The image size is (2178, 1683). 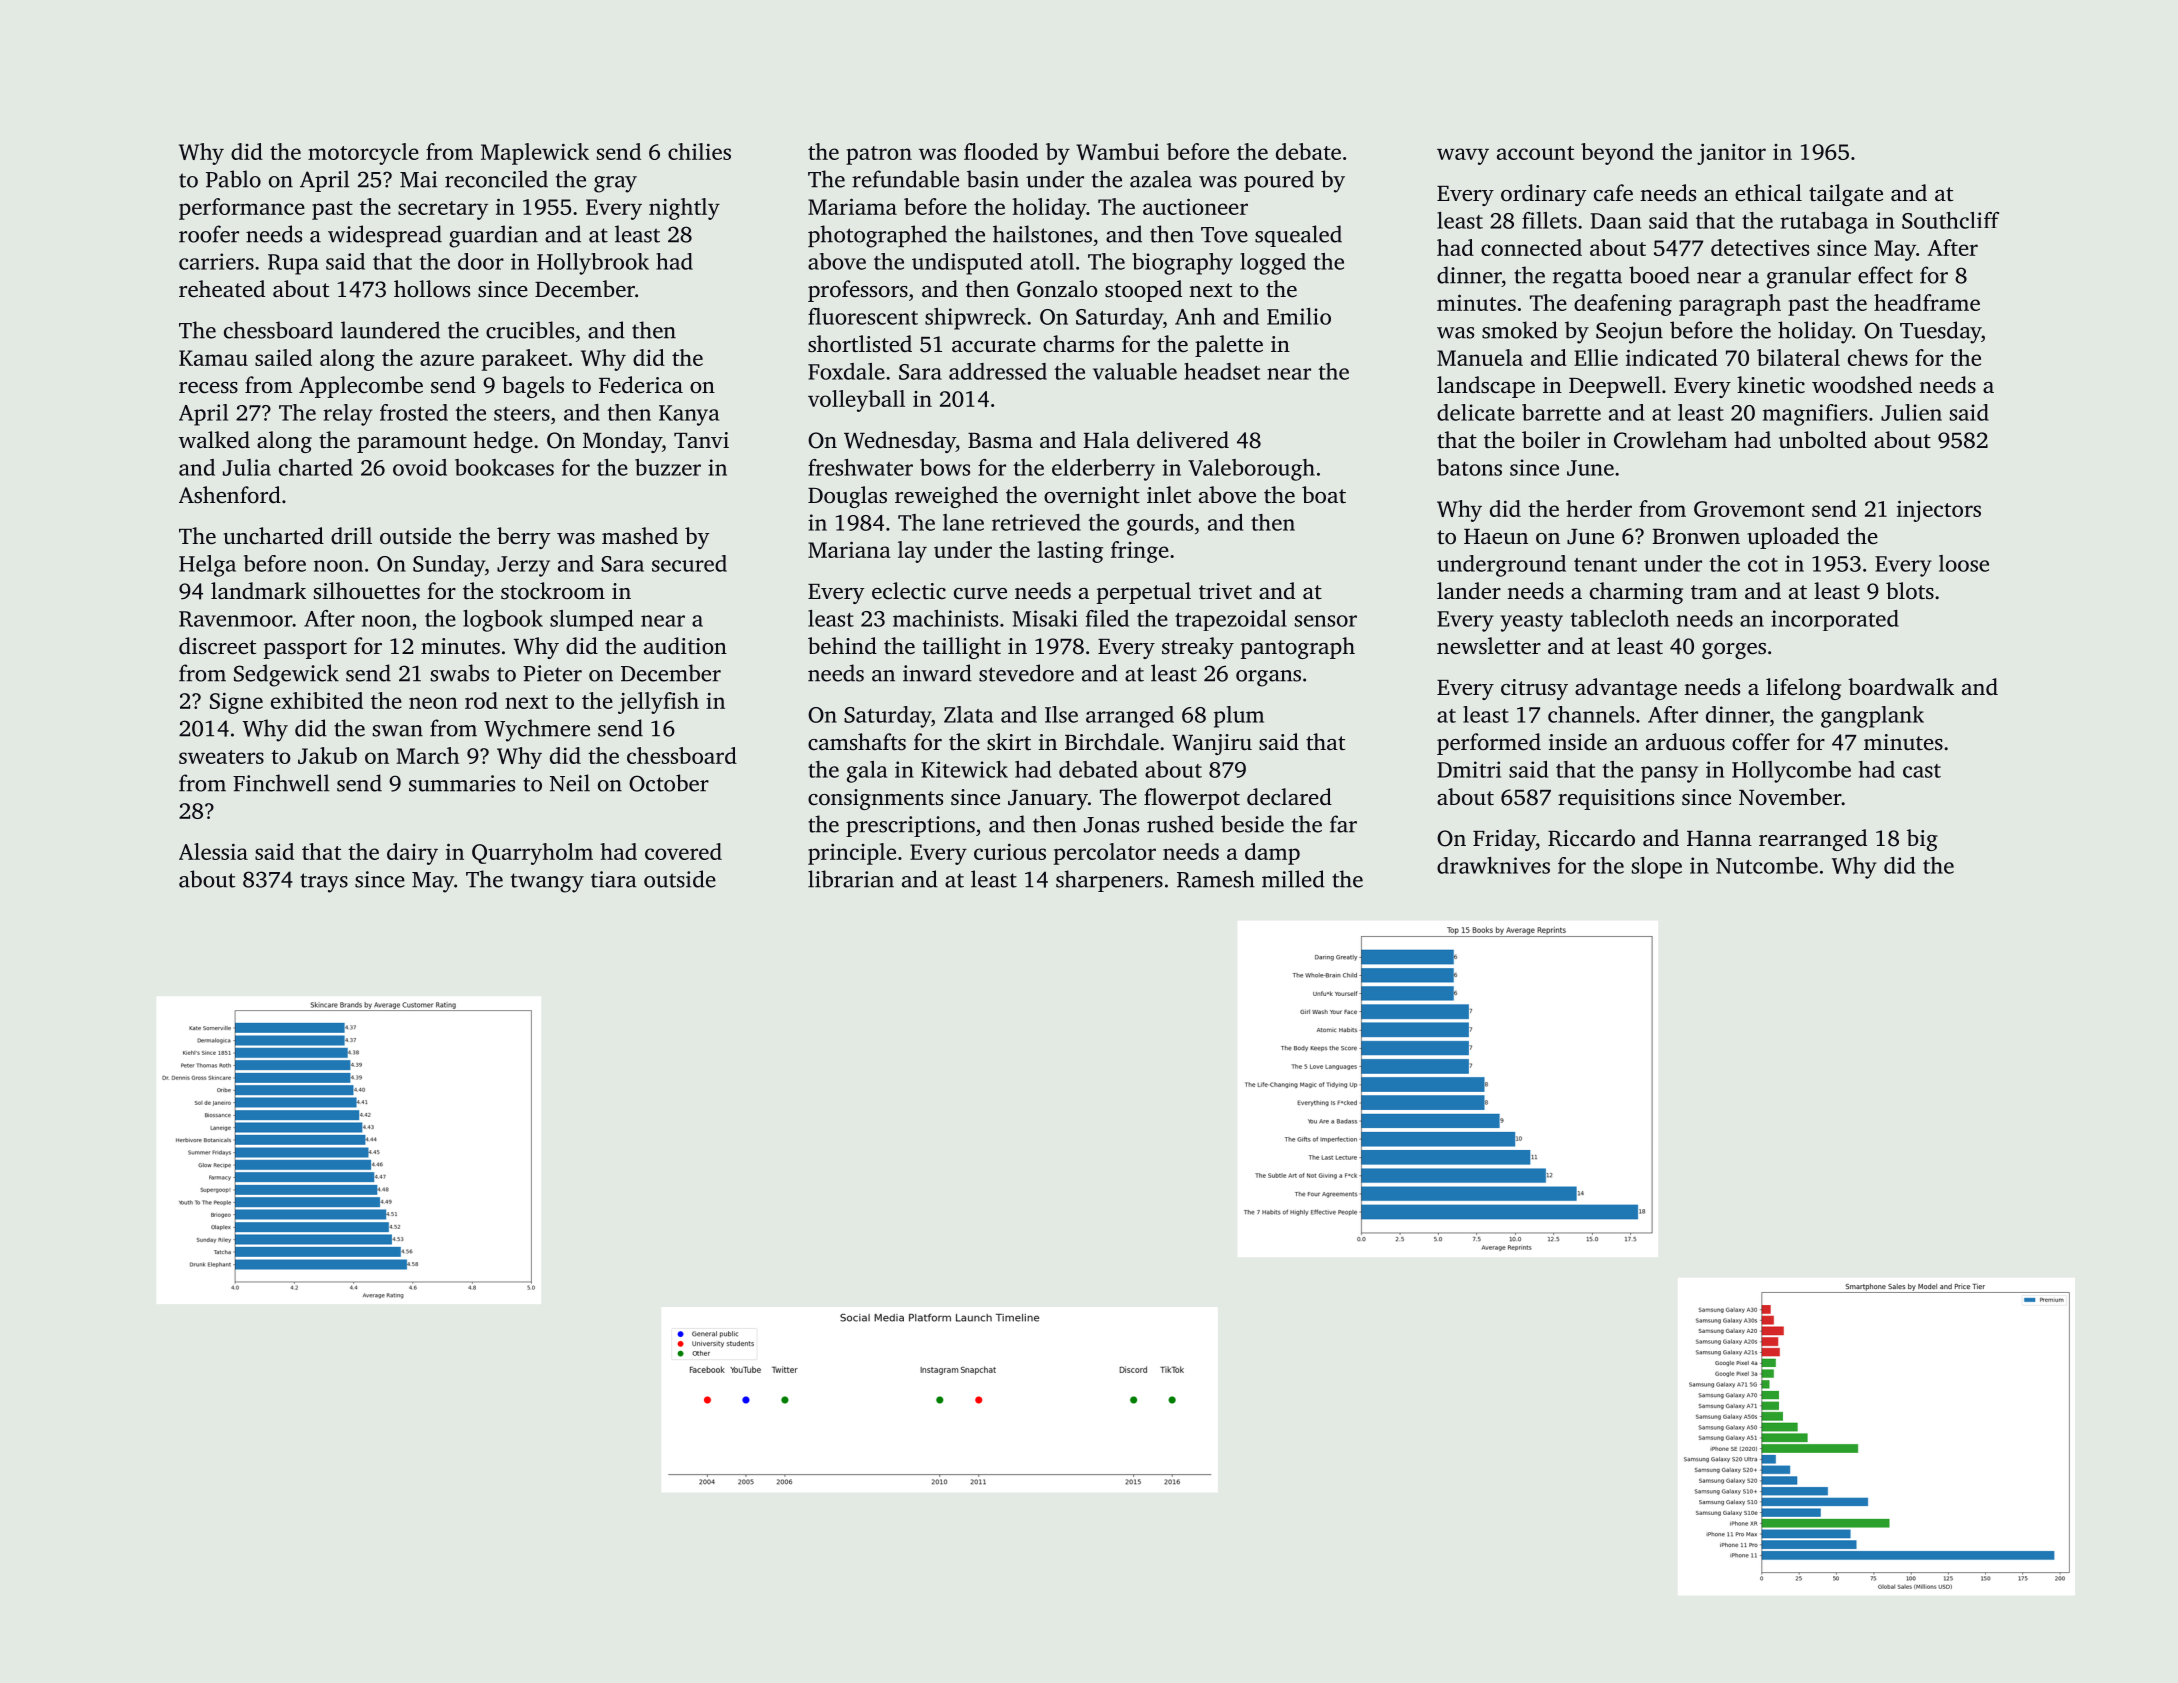 What do you see at coordinates (1731, 154) in the screenshot?
I see `janitor` at bounding box center [1731, 154].
